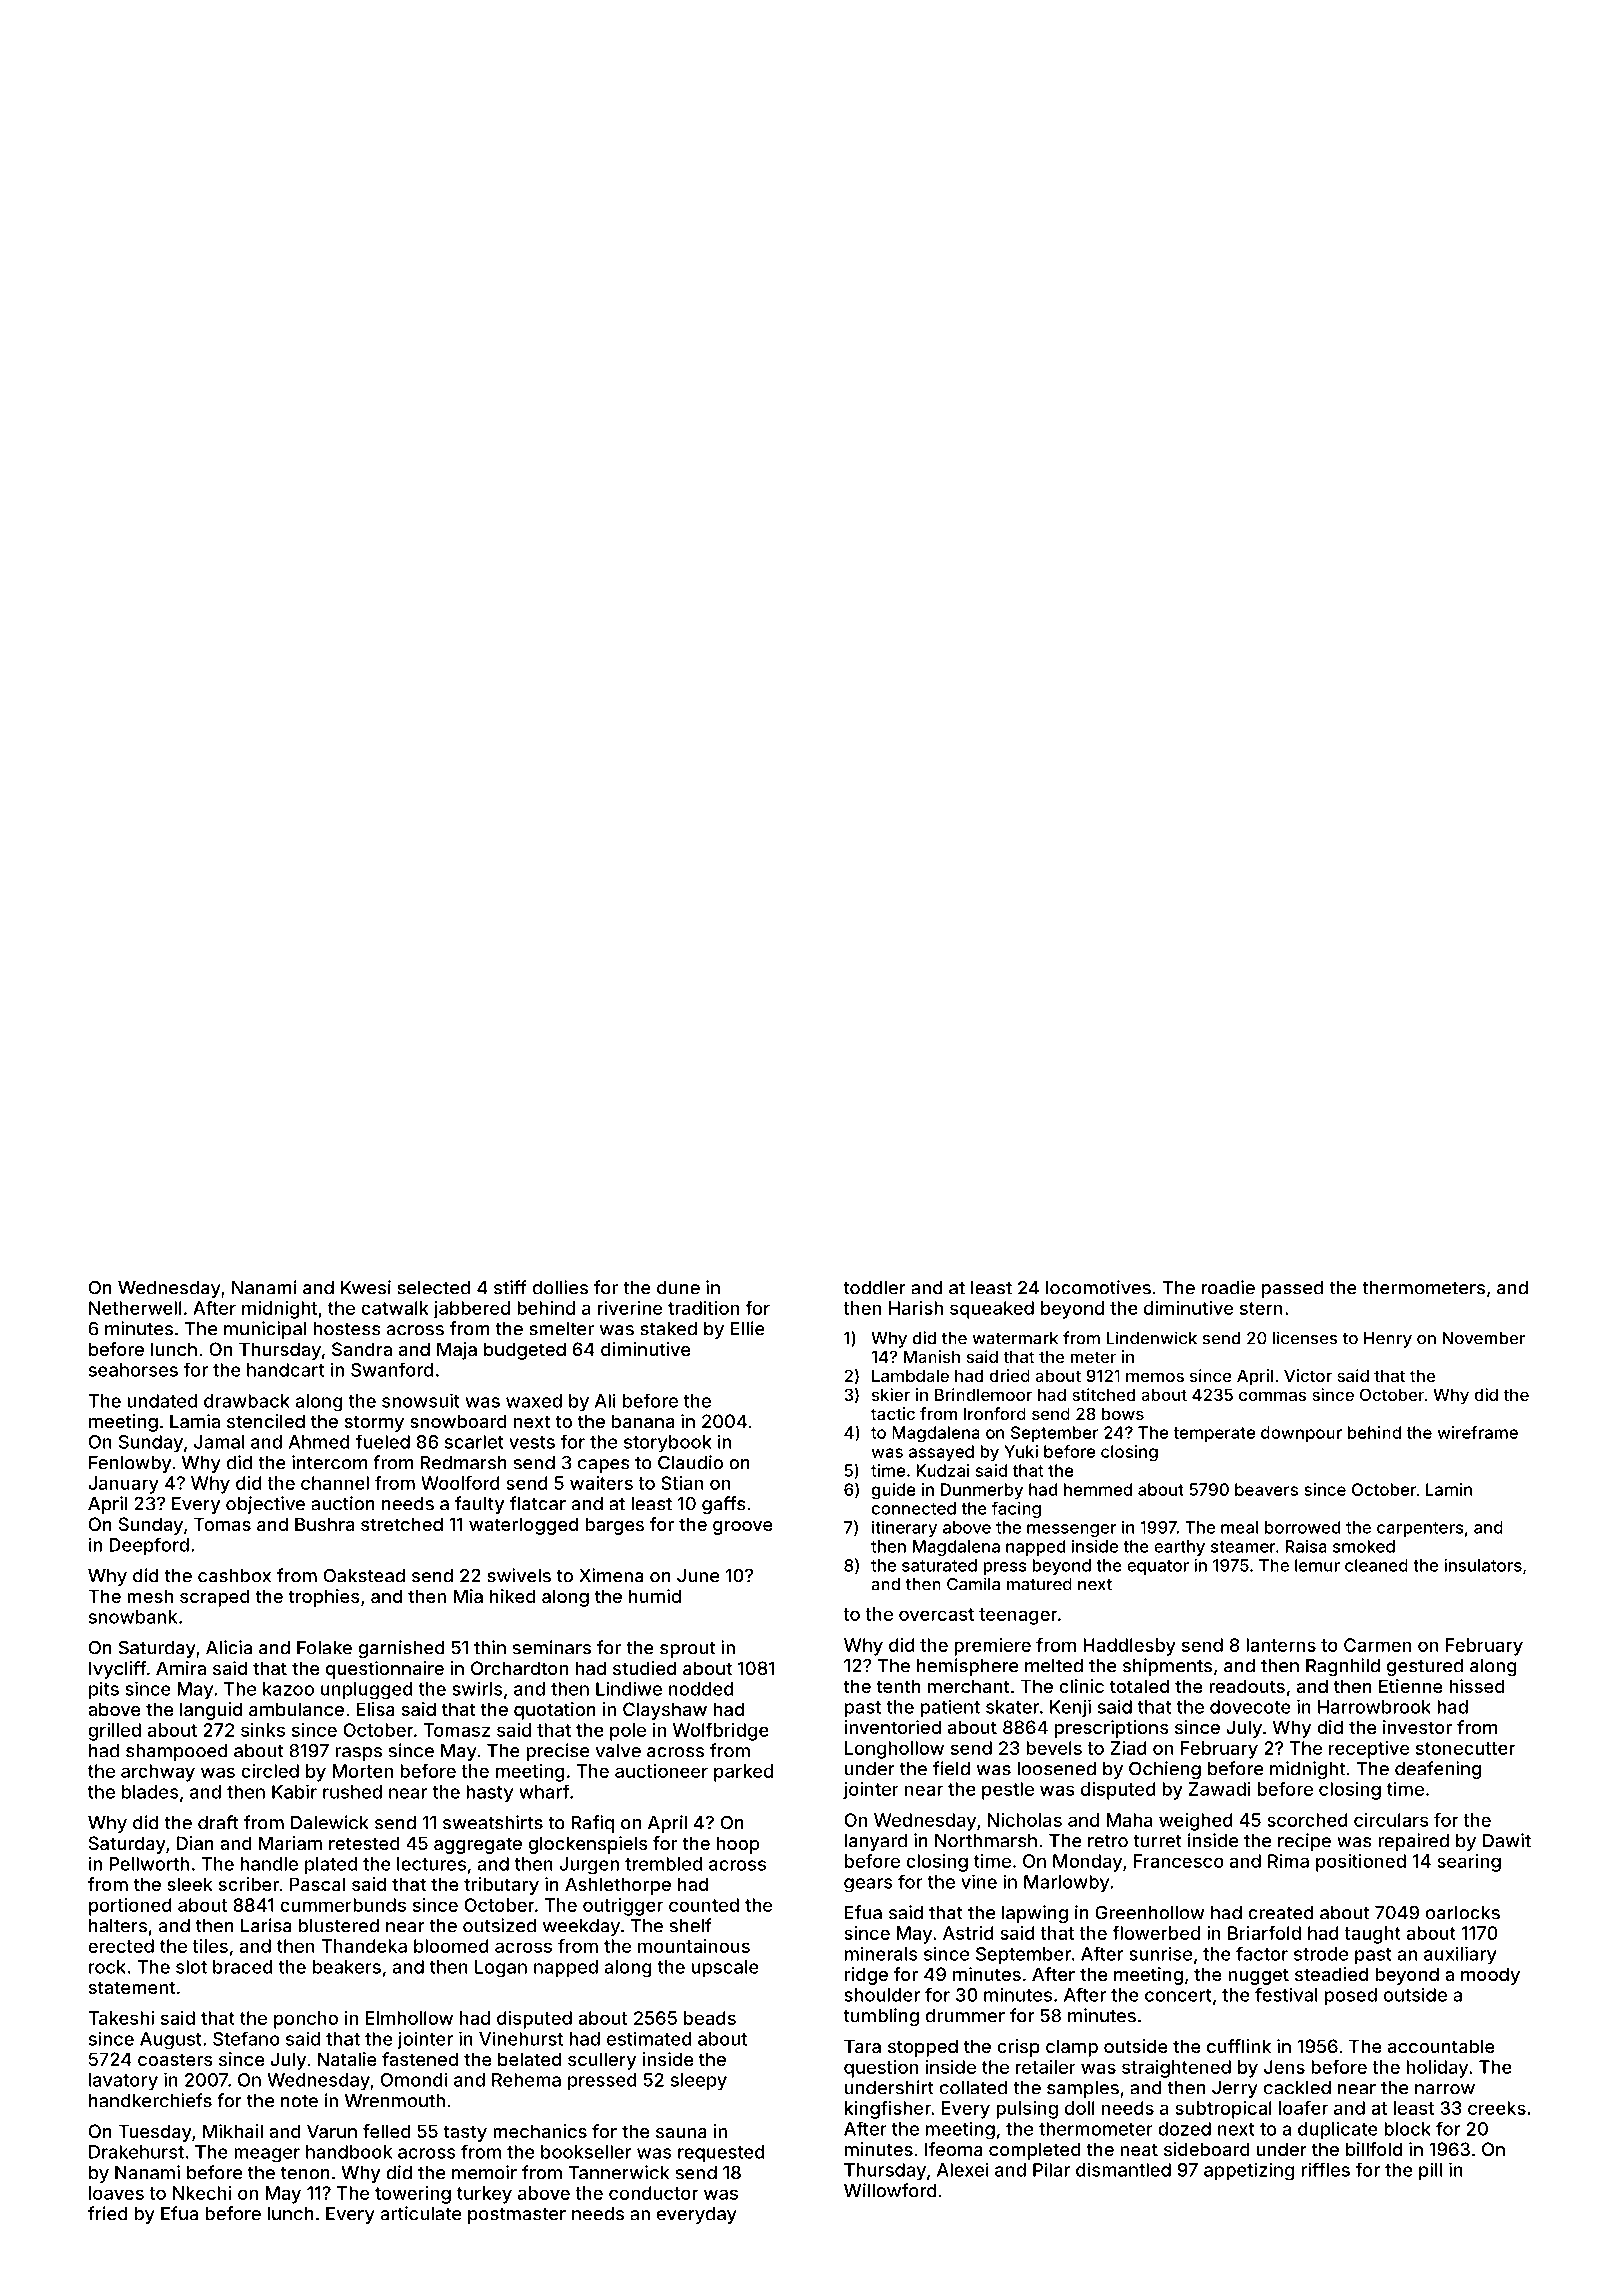  I want to click on temperate, so click(1214, 1434).
